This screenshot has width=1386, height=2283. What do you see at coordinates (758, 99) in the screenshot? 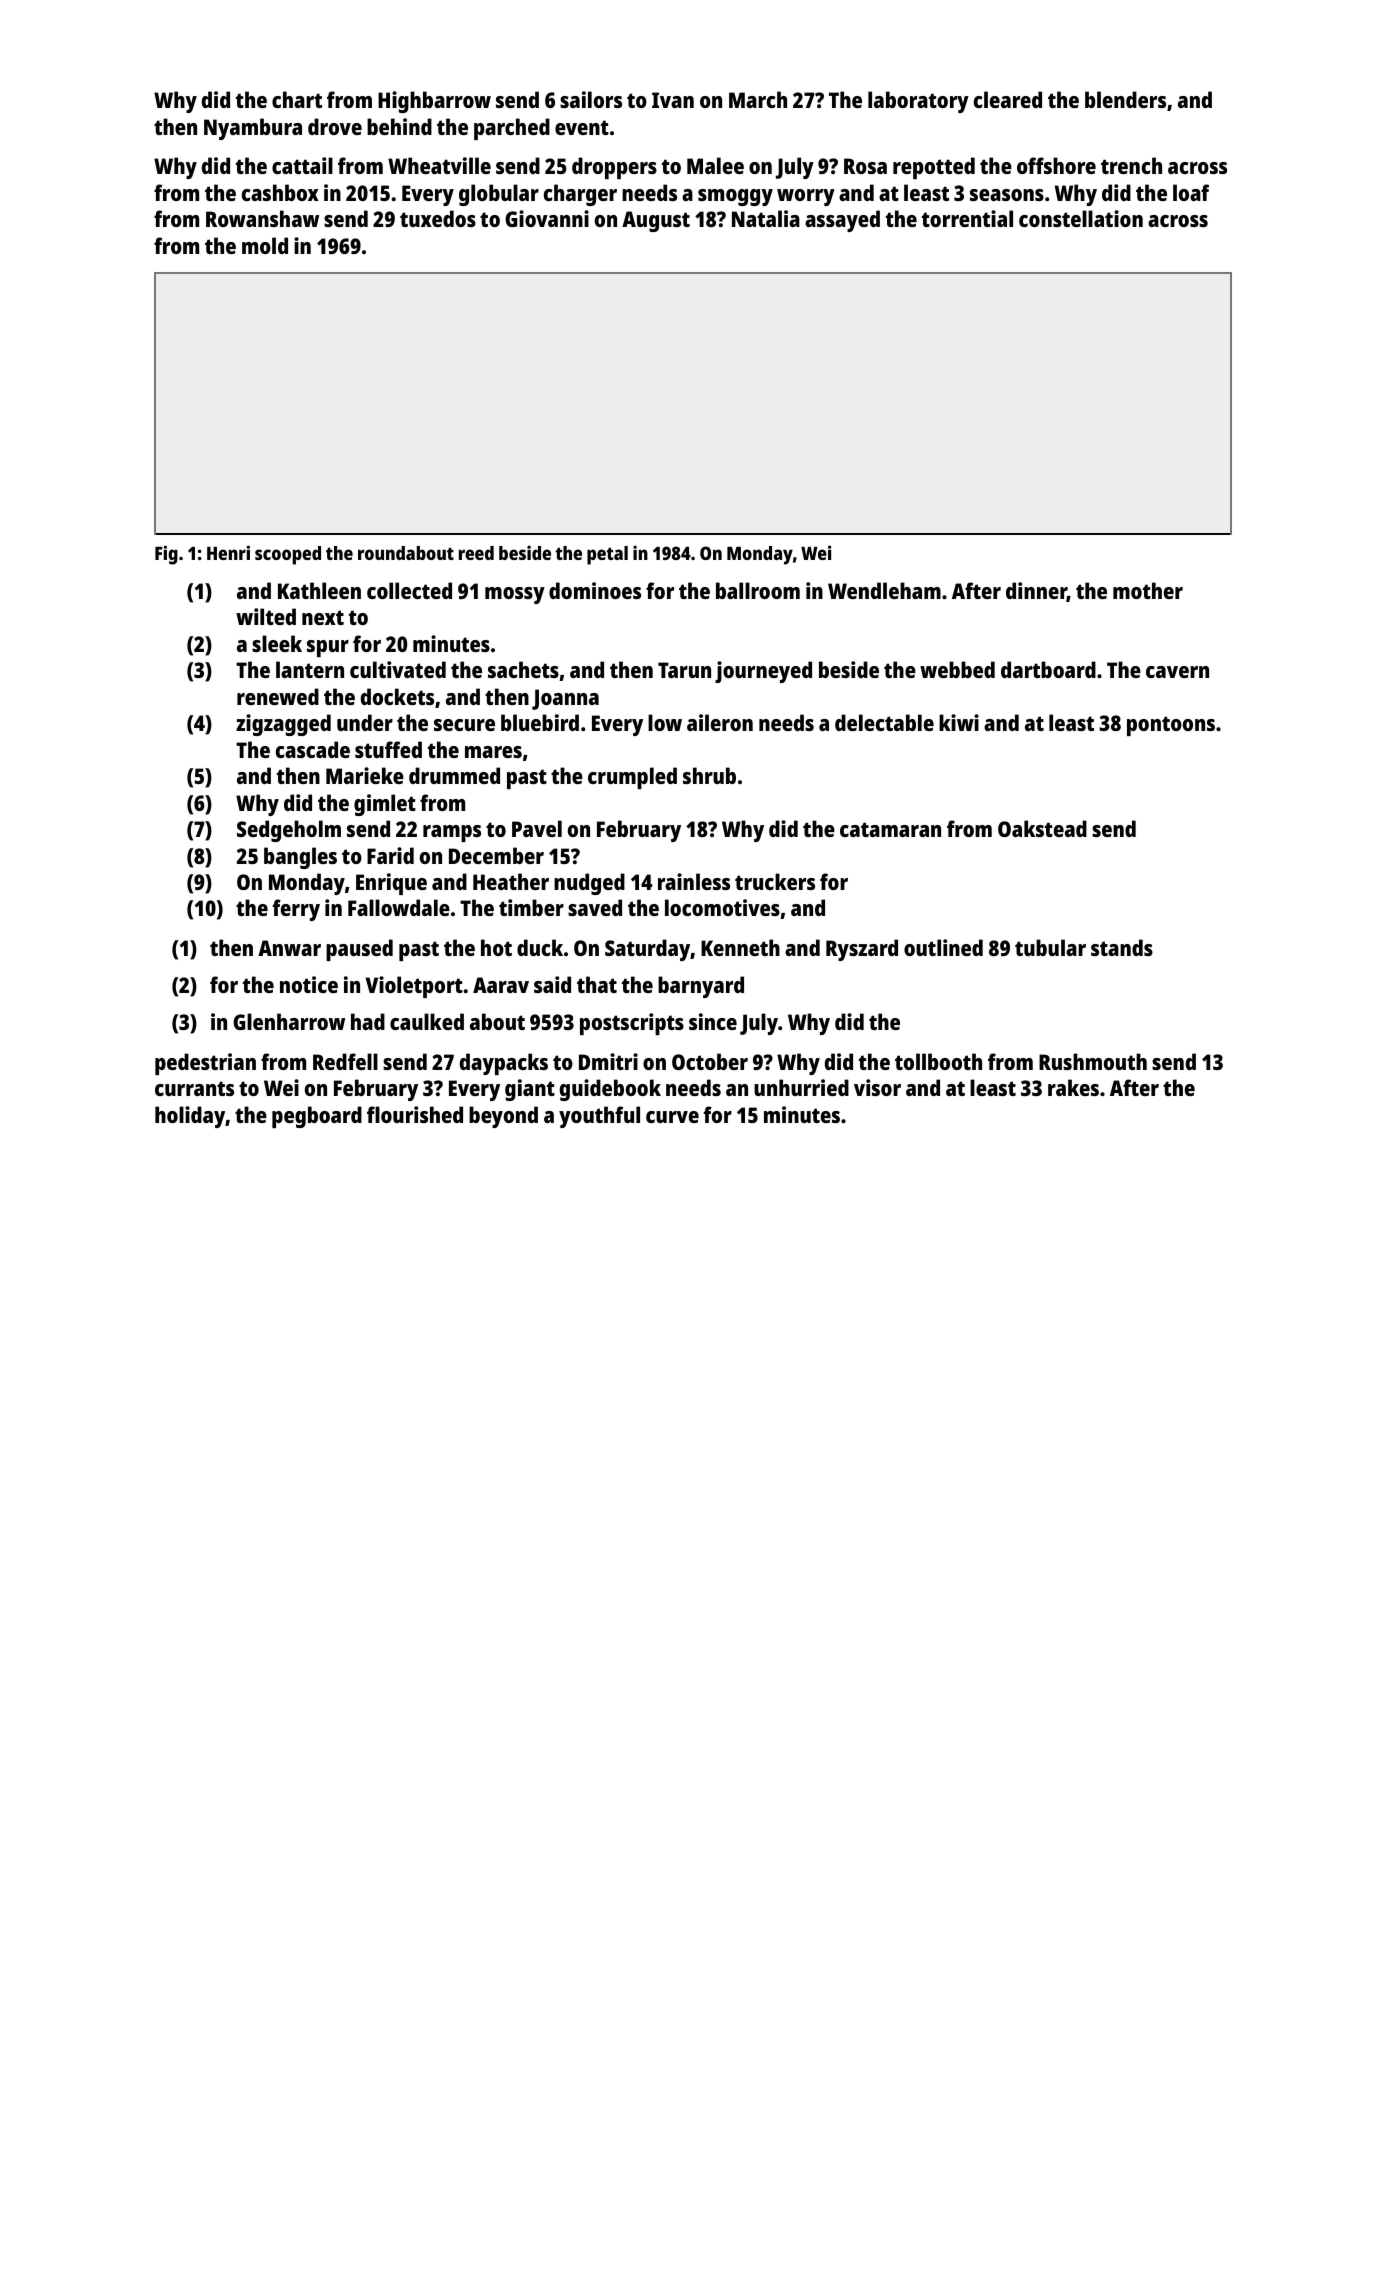
I see `March` at bounding box center [758, 99].
